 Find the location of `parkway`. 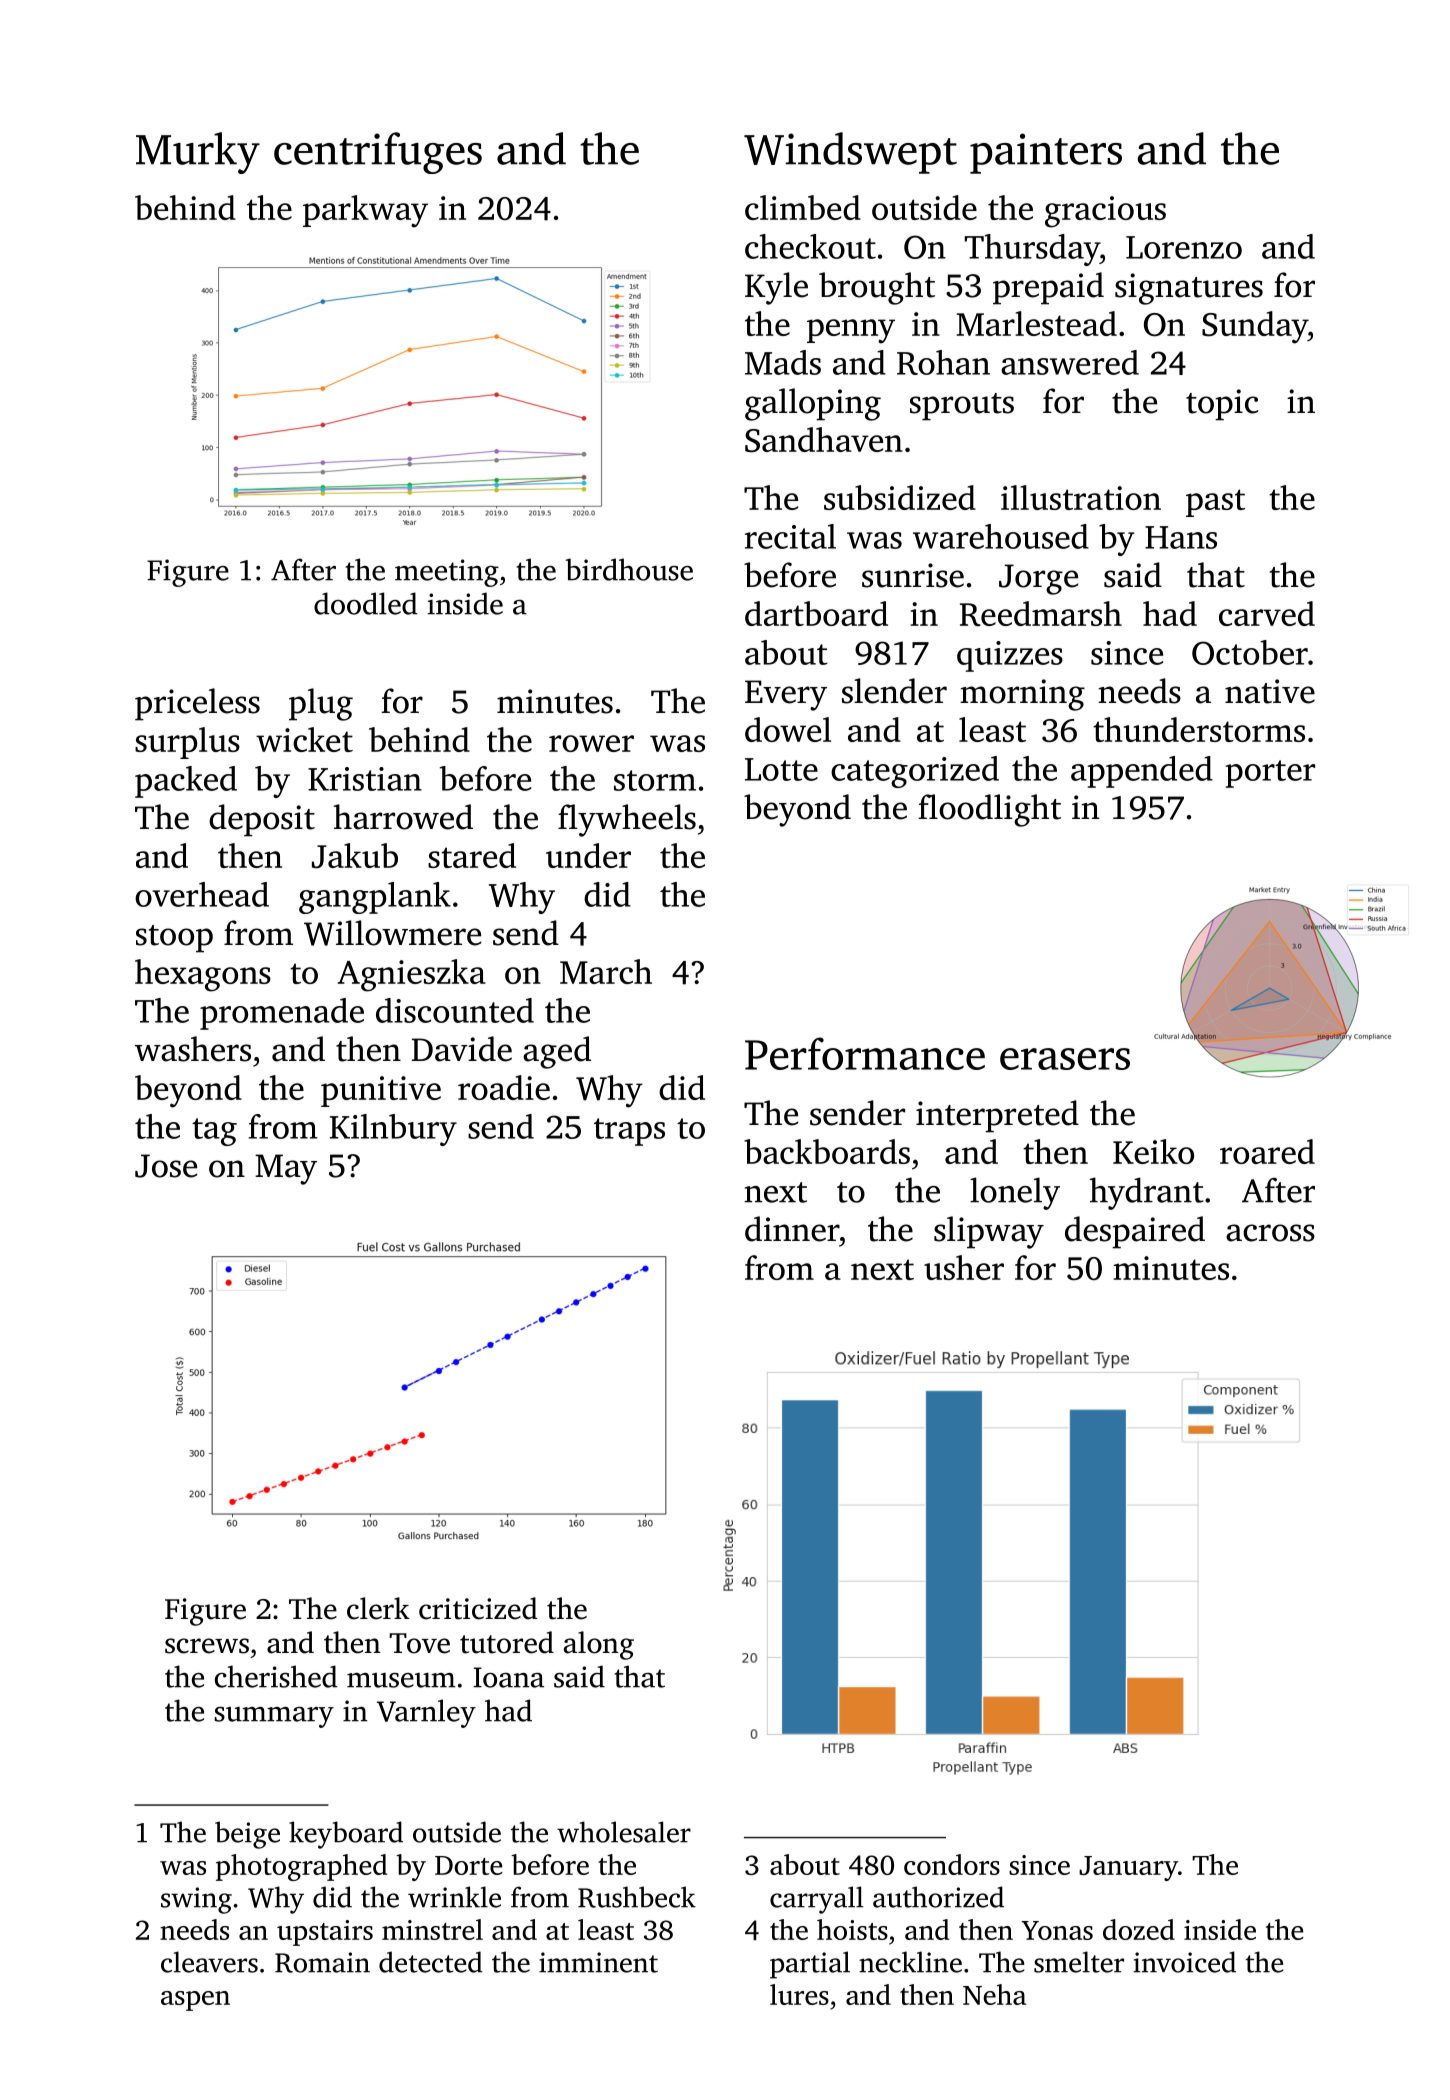

parkway is located at coordinates (365, 211).
